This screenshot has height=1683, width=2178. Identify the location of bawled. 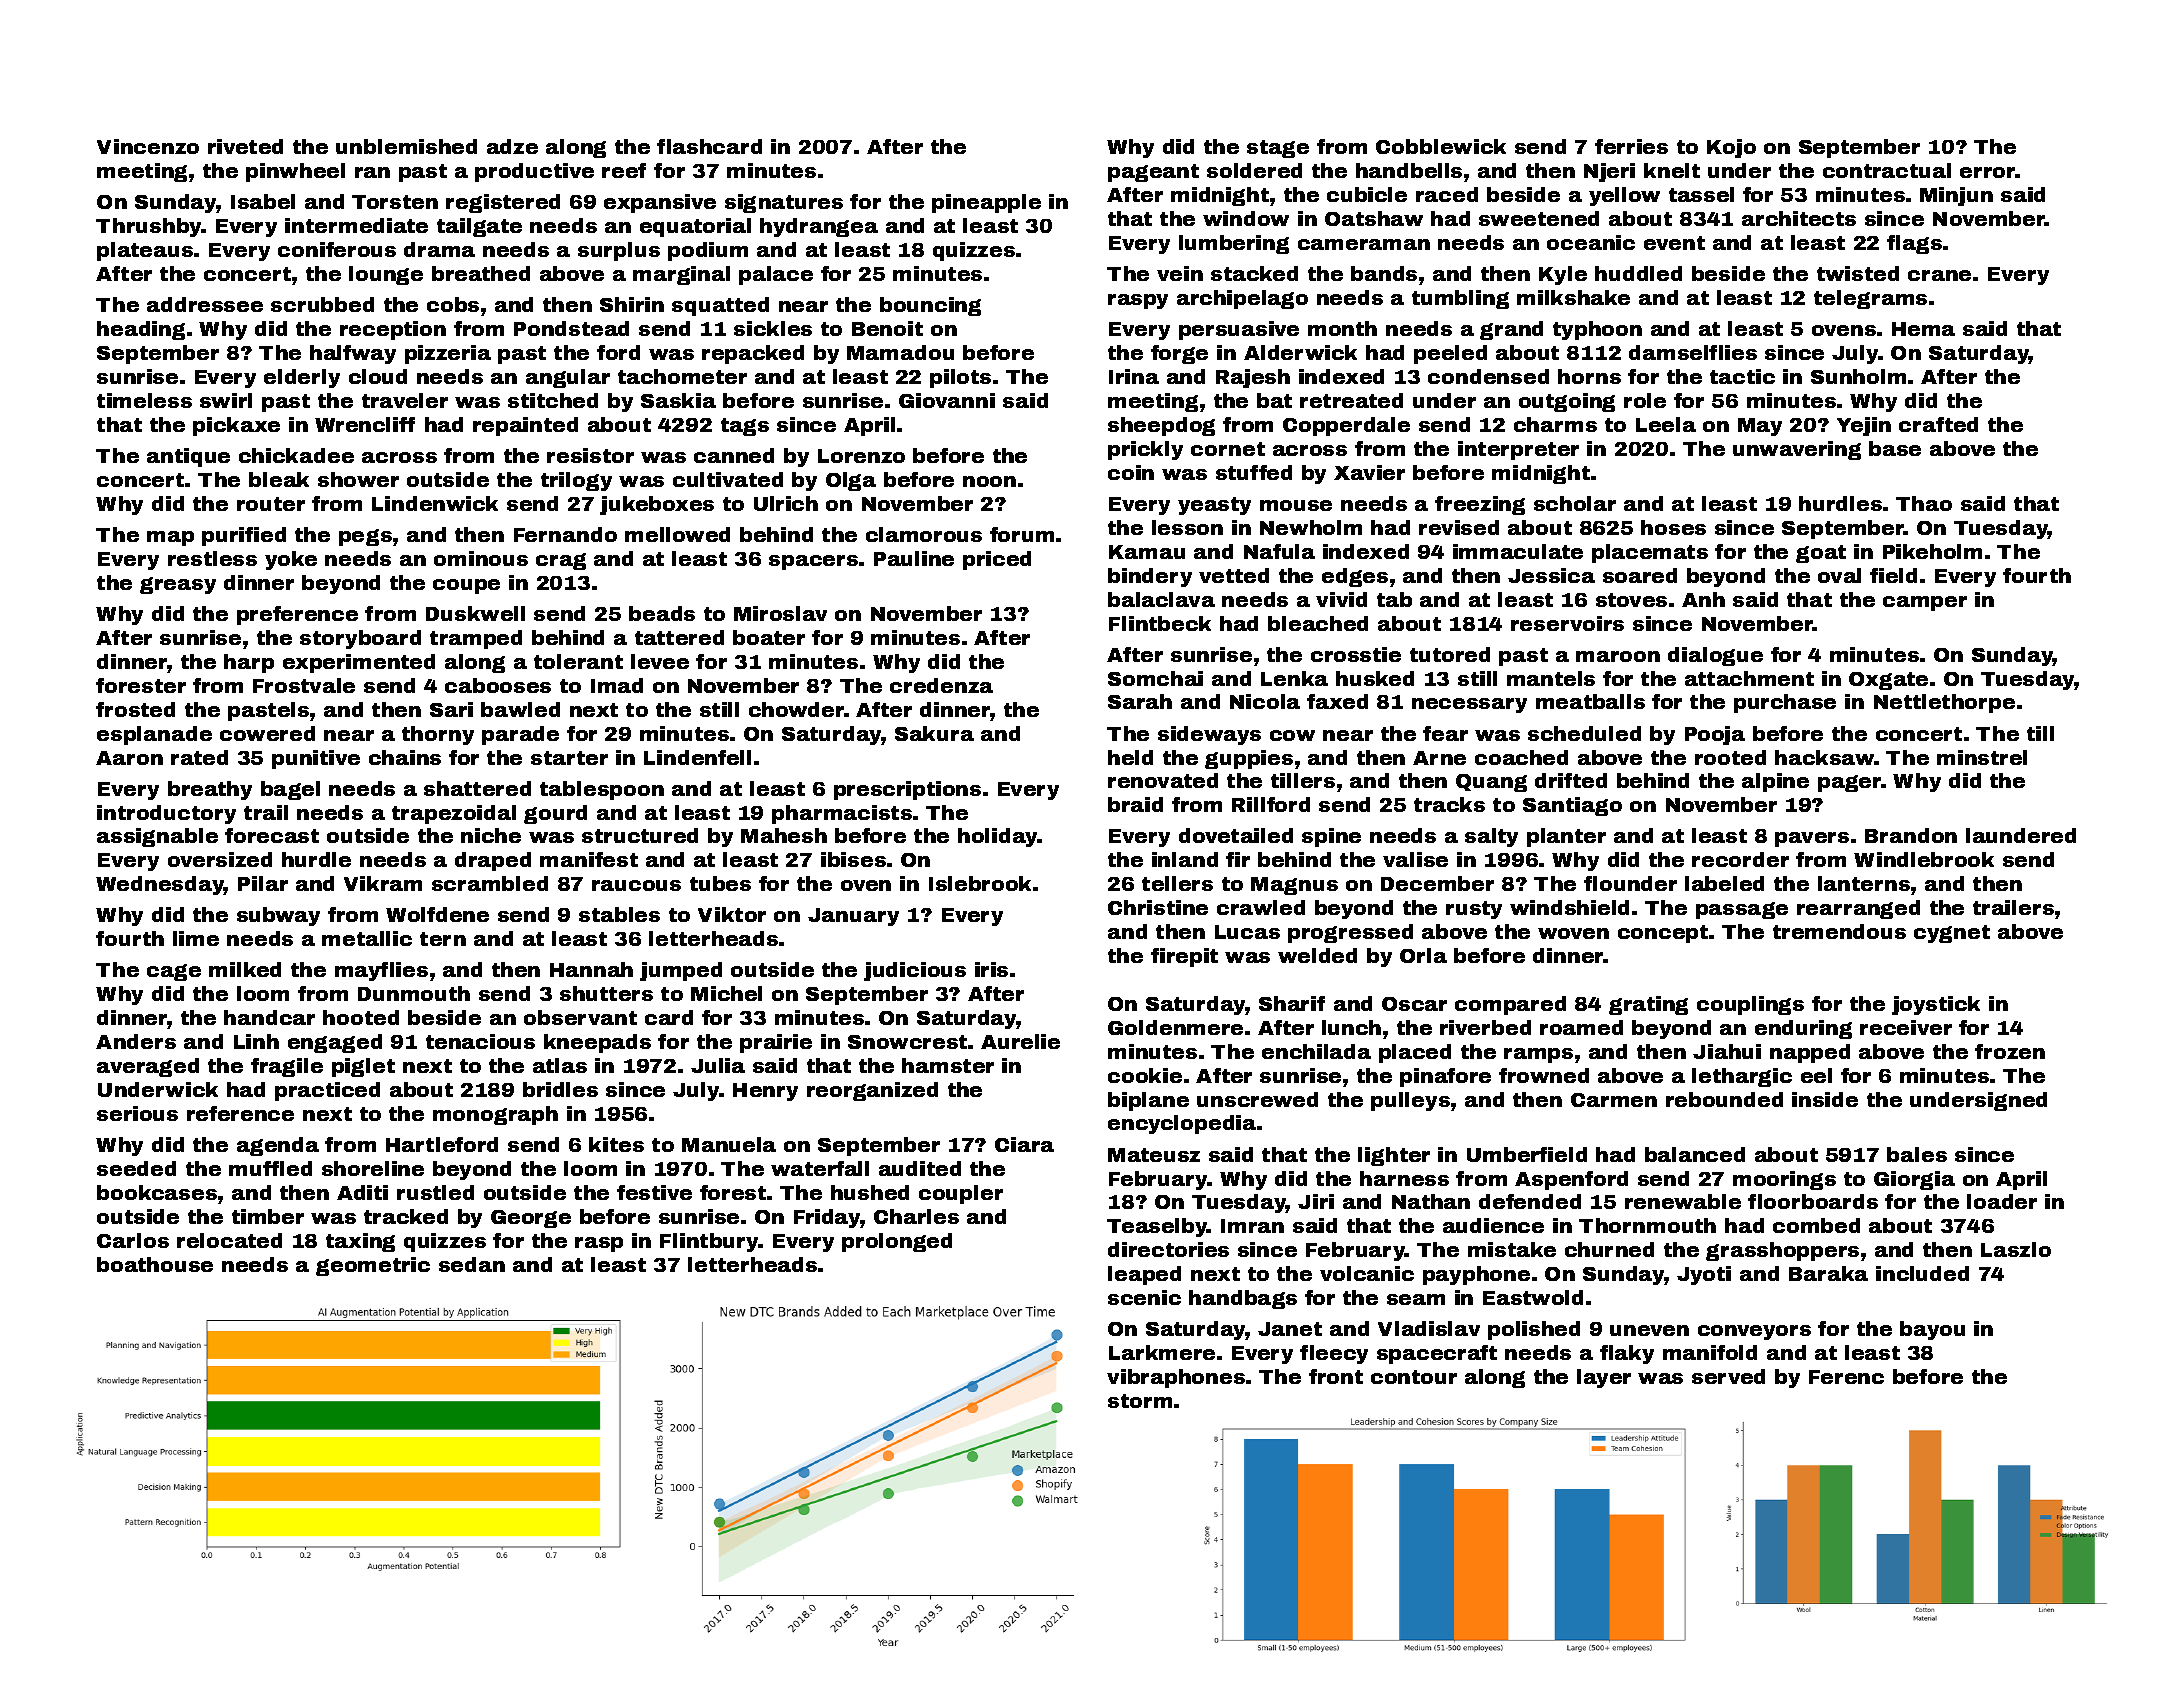
(520, 709).
